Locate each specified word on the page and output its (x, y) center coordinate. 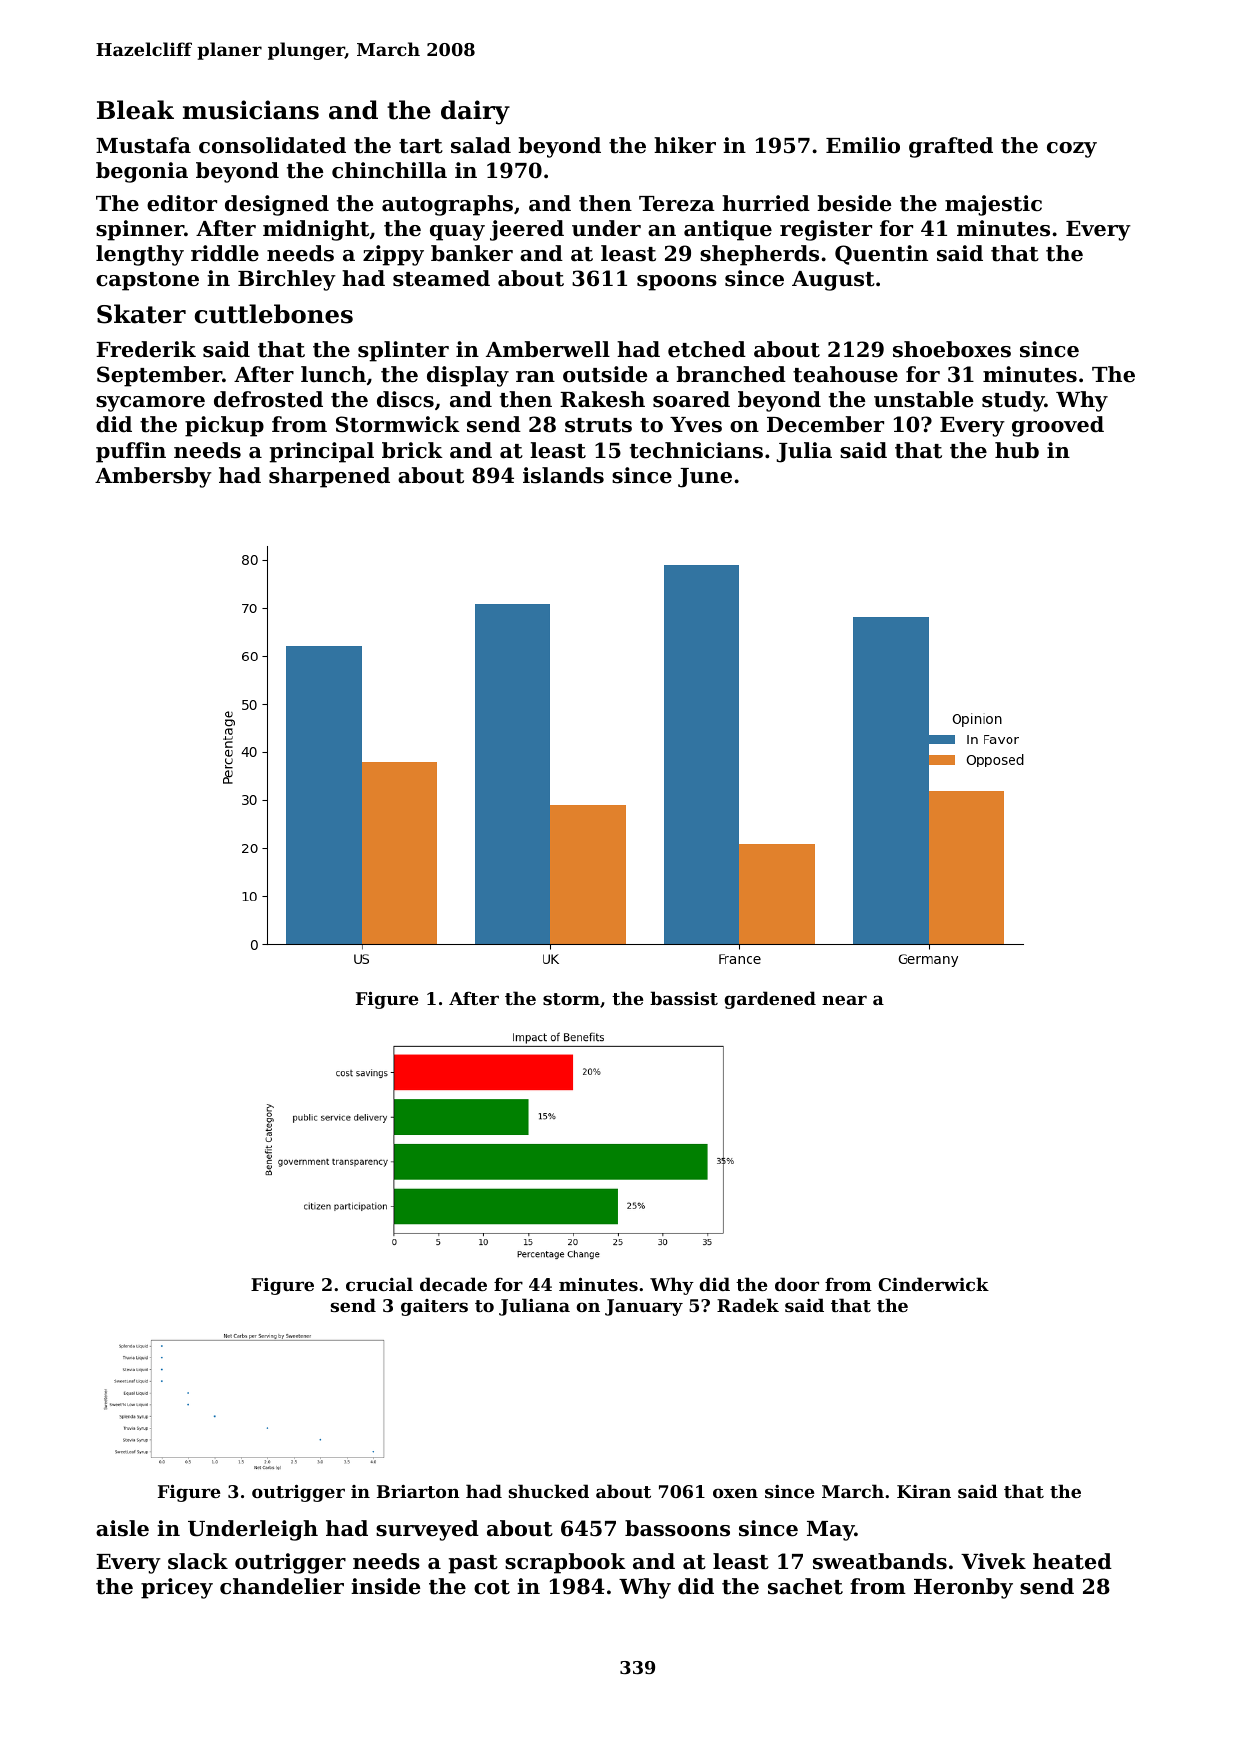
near (844, 1000)
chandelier (282, 1586)
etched (707, 349)
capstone (147, 281)
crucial (379, 1284)
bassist (684, 998)
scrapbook (565, 1563)
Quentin (881, 255)
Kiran (924, 1491)
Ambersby (153, 477)
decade (453, 1284)
